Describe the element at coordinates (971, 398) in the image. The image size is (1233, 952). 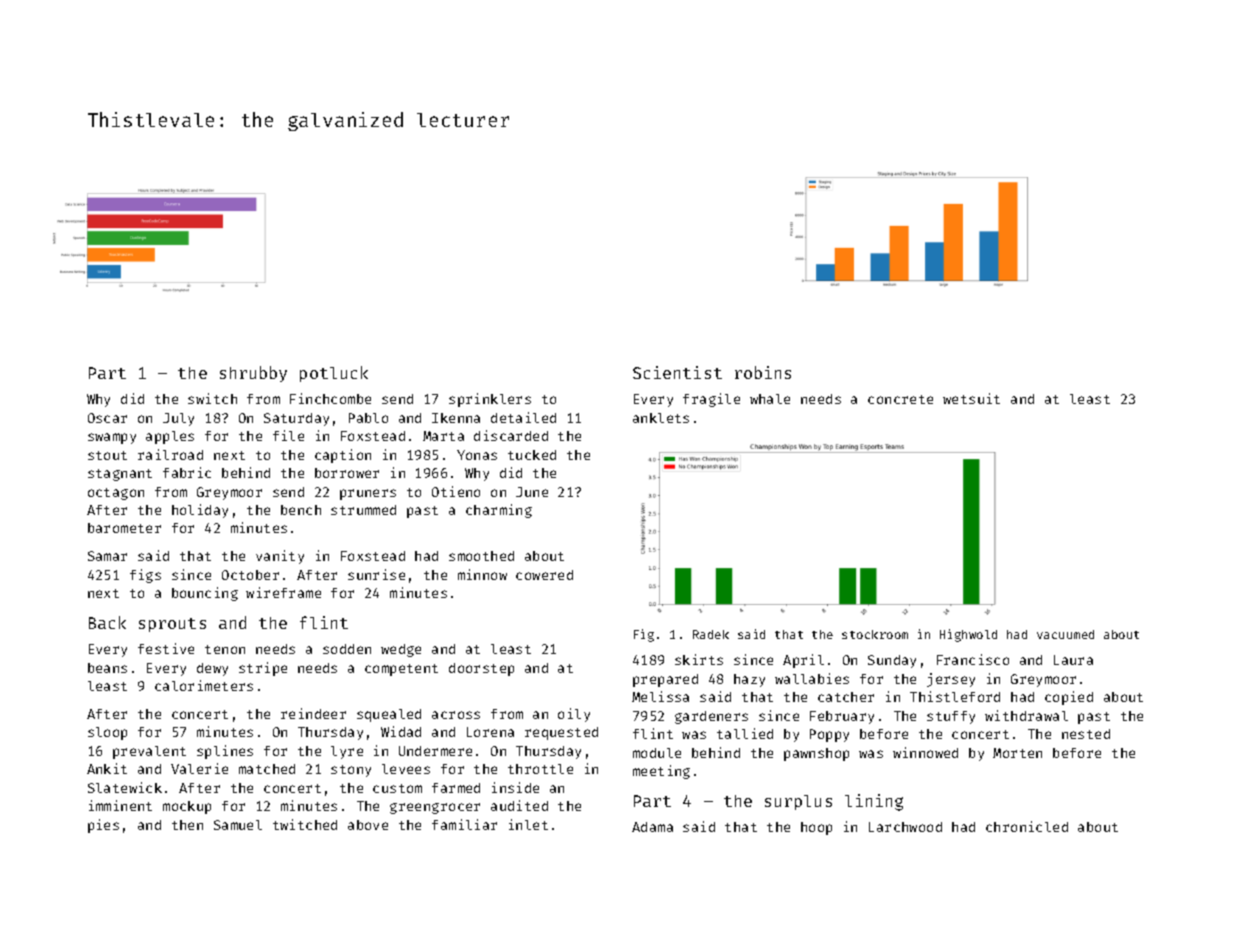
I see `wetsuit` at that location.
